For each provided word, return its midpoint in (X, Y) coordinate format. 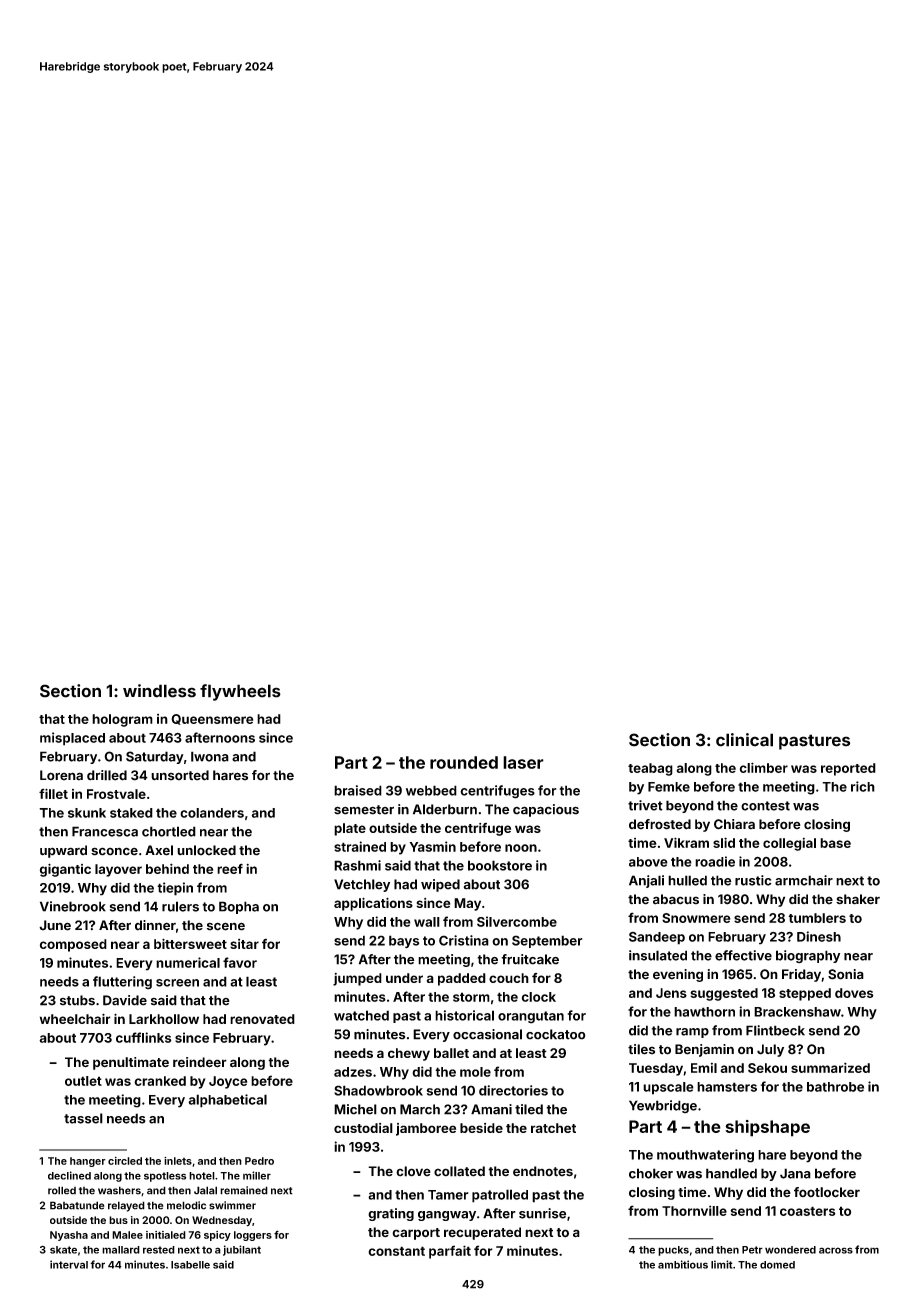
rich (863, 786)
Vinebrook (73, 906)
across (836, 1250)
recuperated (482, 1233)
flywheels (240, 692)
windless (159, 691)
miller (257, 1175)
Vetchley (362, 885)
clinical (744, 740)
